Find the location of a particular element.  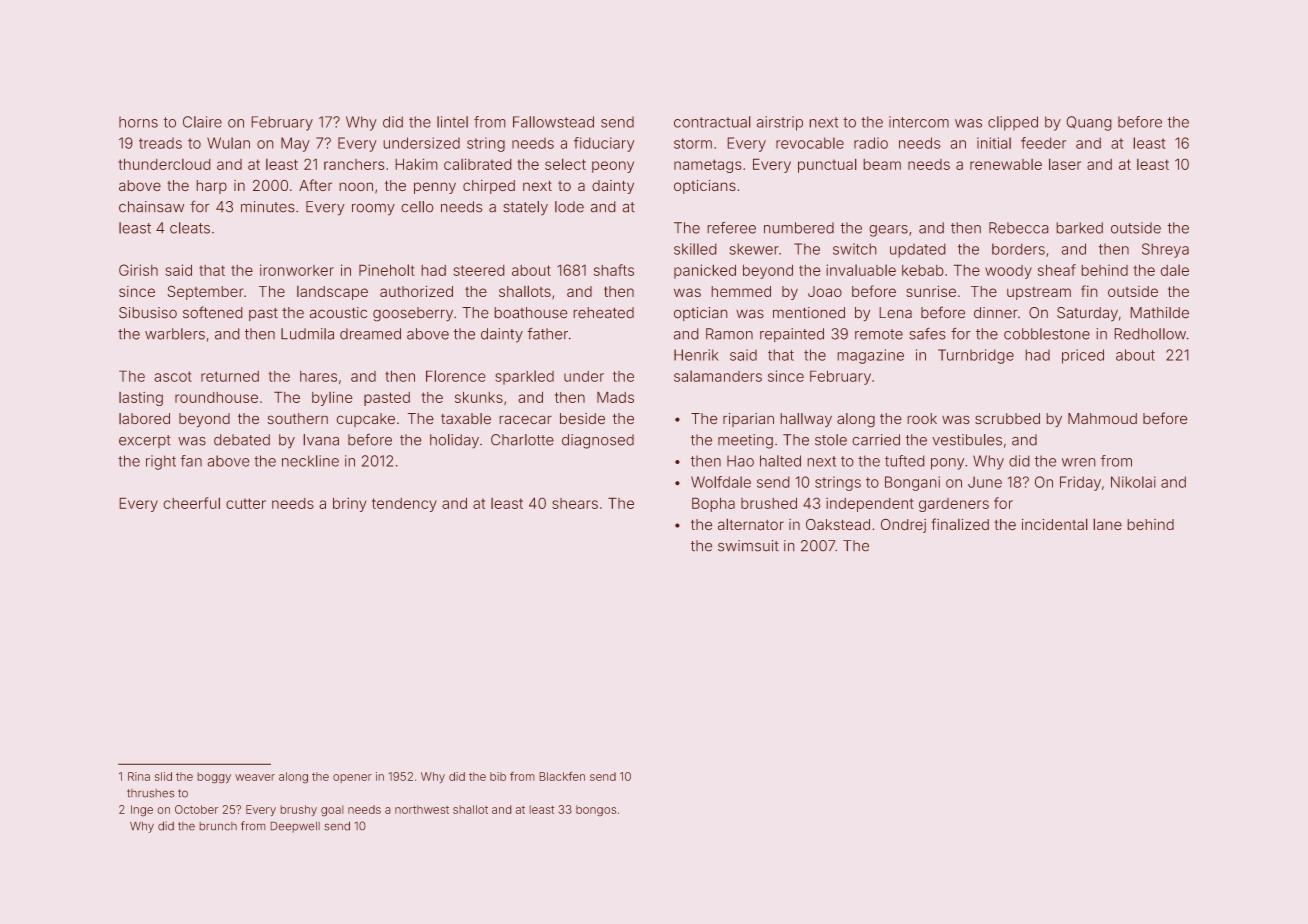

brunch is located at coordinates (218, 826).
